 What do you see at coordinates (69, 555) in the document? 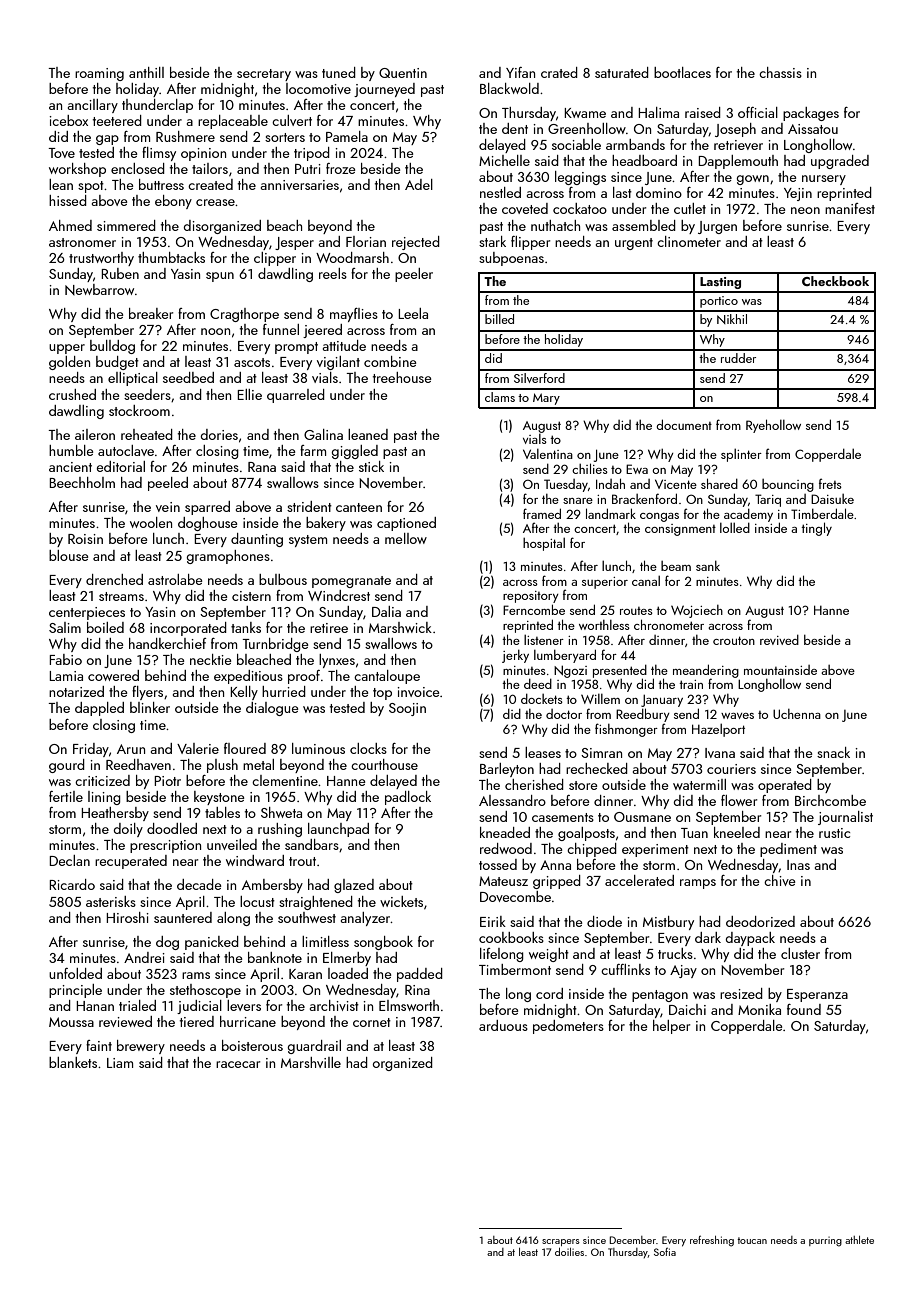
I see `blouse` at bounding box center [69, 555].
